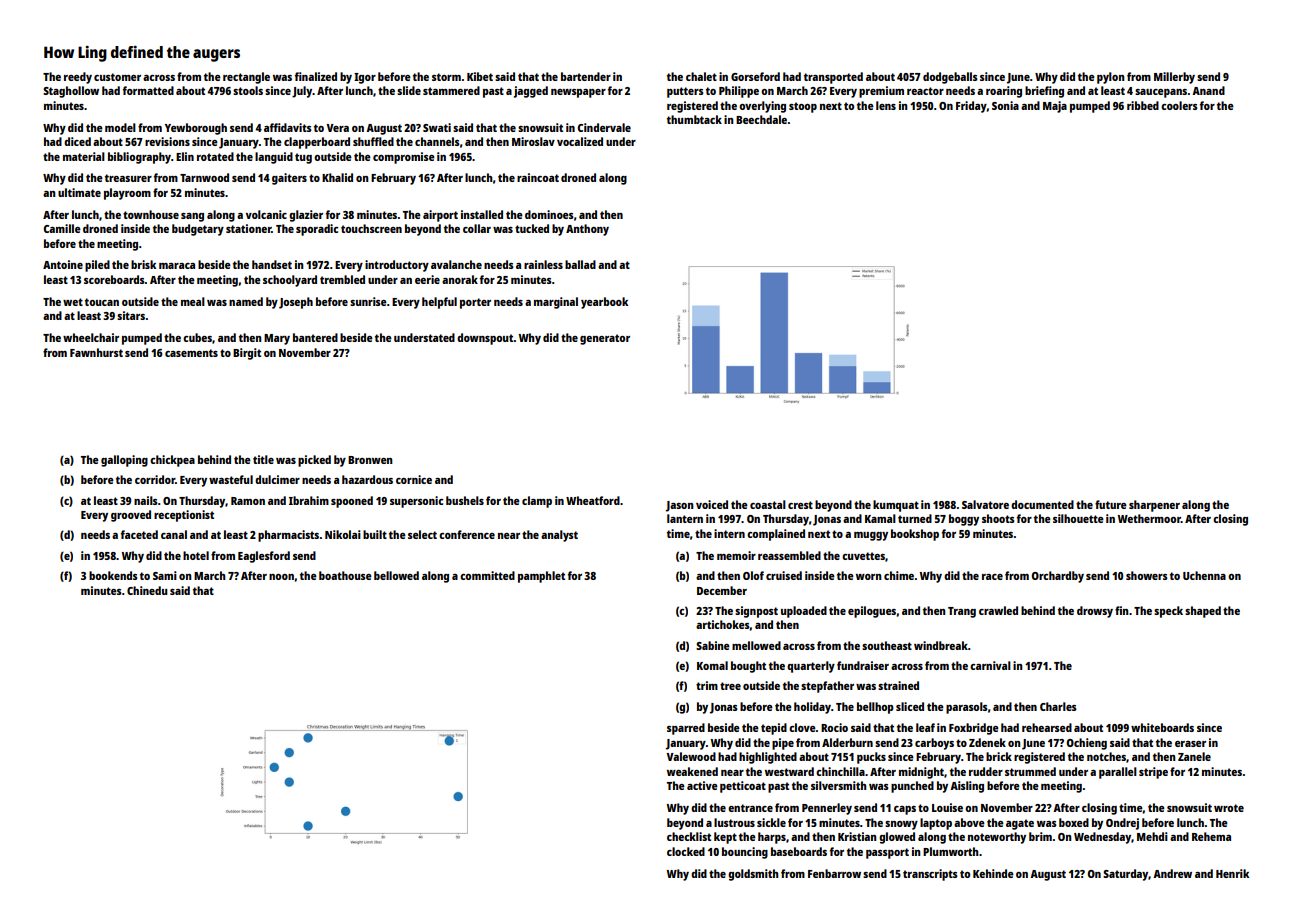 The width and height of the screenshot is (1308, 924). Describe the element at coordinates (460, 279) in the screenshot. I see `anorak` at that location.
